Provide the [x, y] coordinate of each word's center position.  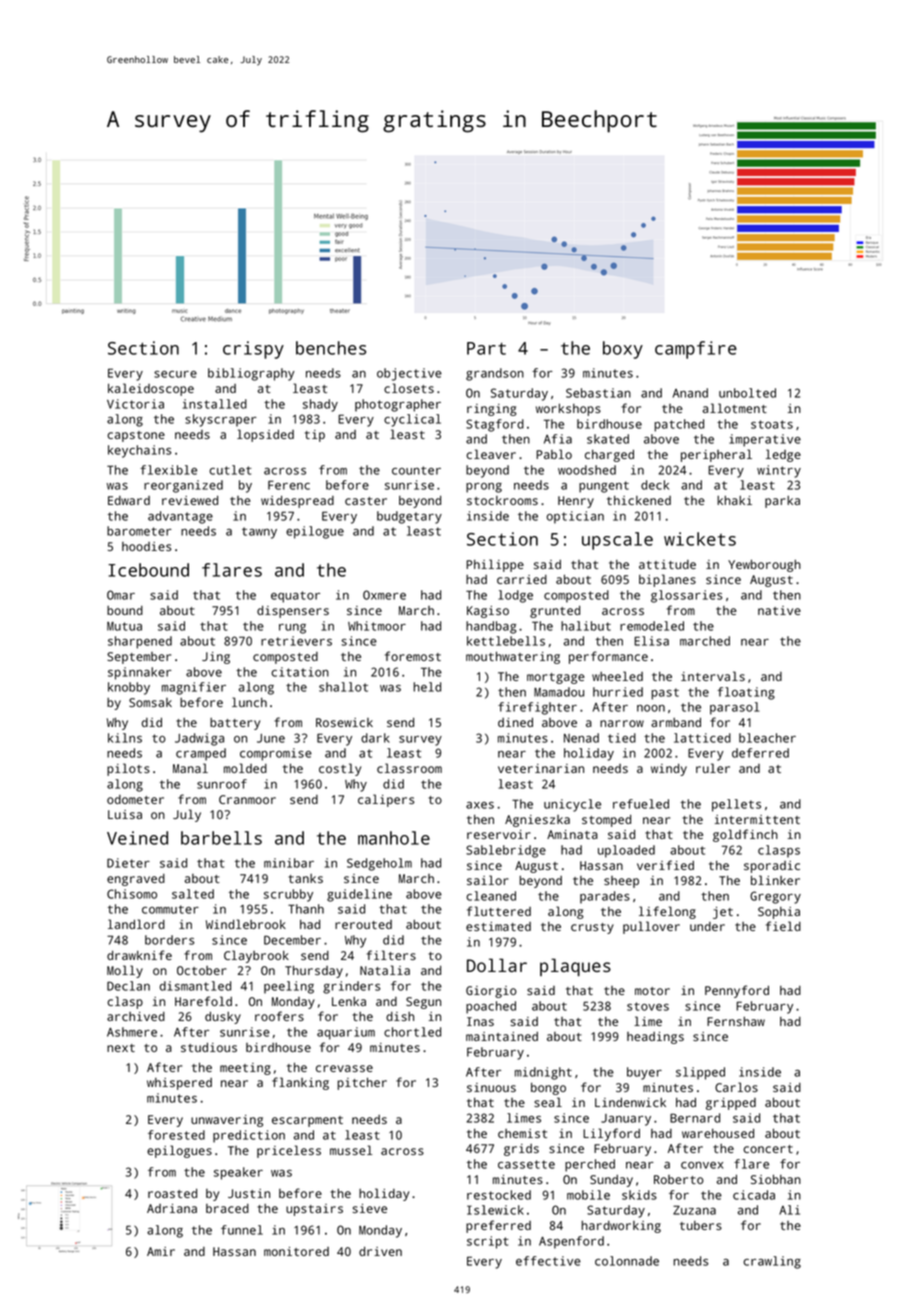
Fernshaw [736, 1021]
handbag [491, 627]
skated [608, 439]
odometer [135, 799]
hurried [618, 692]
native [779, 610]
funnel [242, 1230]
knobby [129, 688]
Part [486, 348]
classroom [409, 768]
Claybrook [256, 956]
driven [380, 1251]
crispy [253, 350]
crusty [592, 928]
